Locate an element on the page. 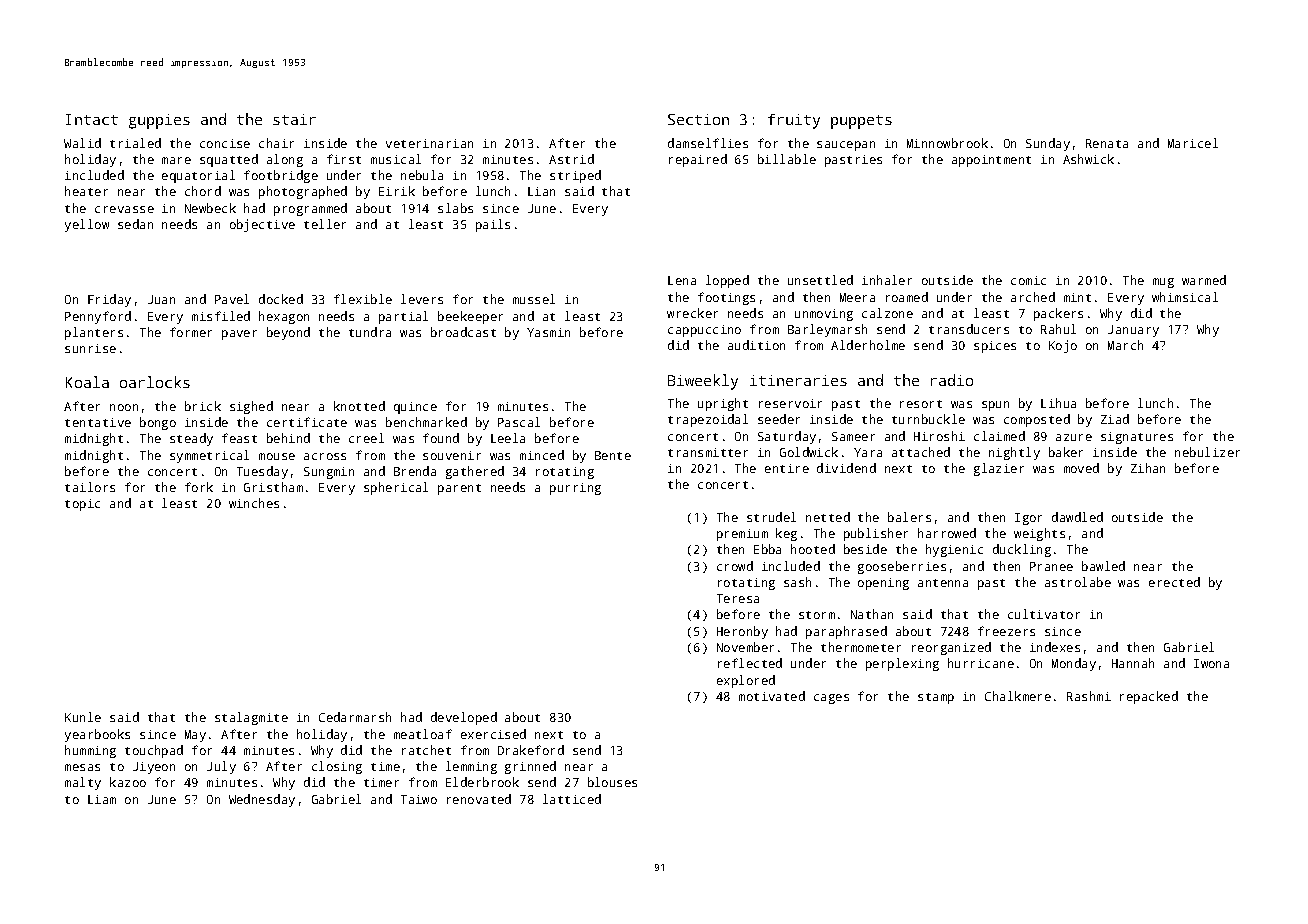 Image resolution: width=1308 pixels, height=924 pixels. Wednesday is located at coordinates (262, 800).
